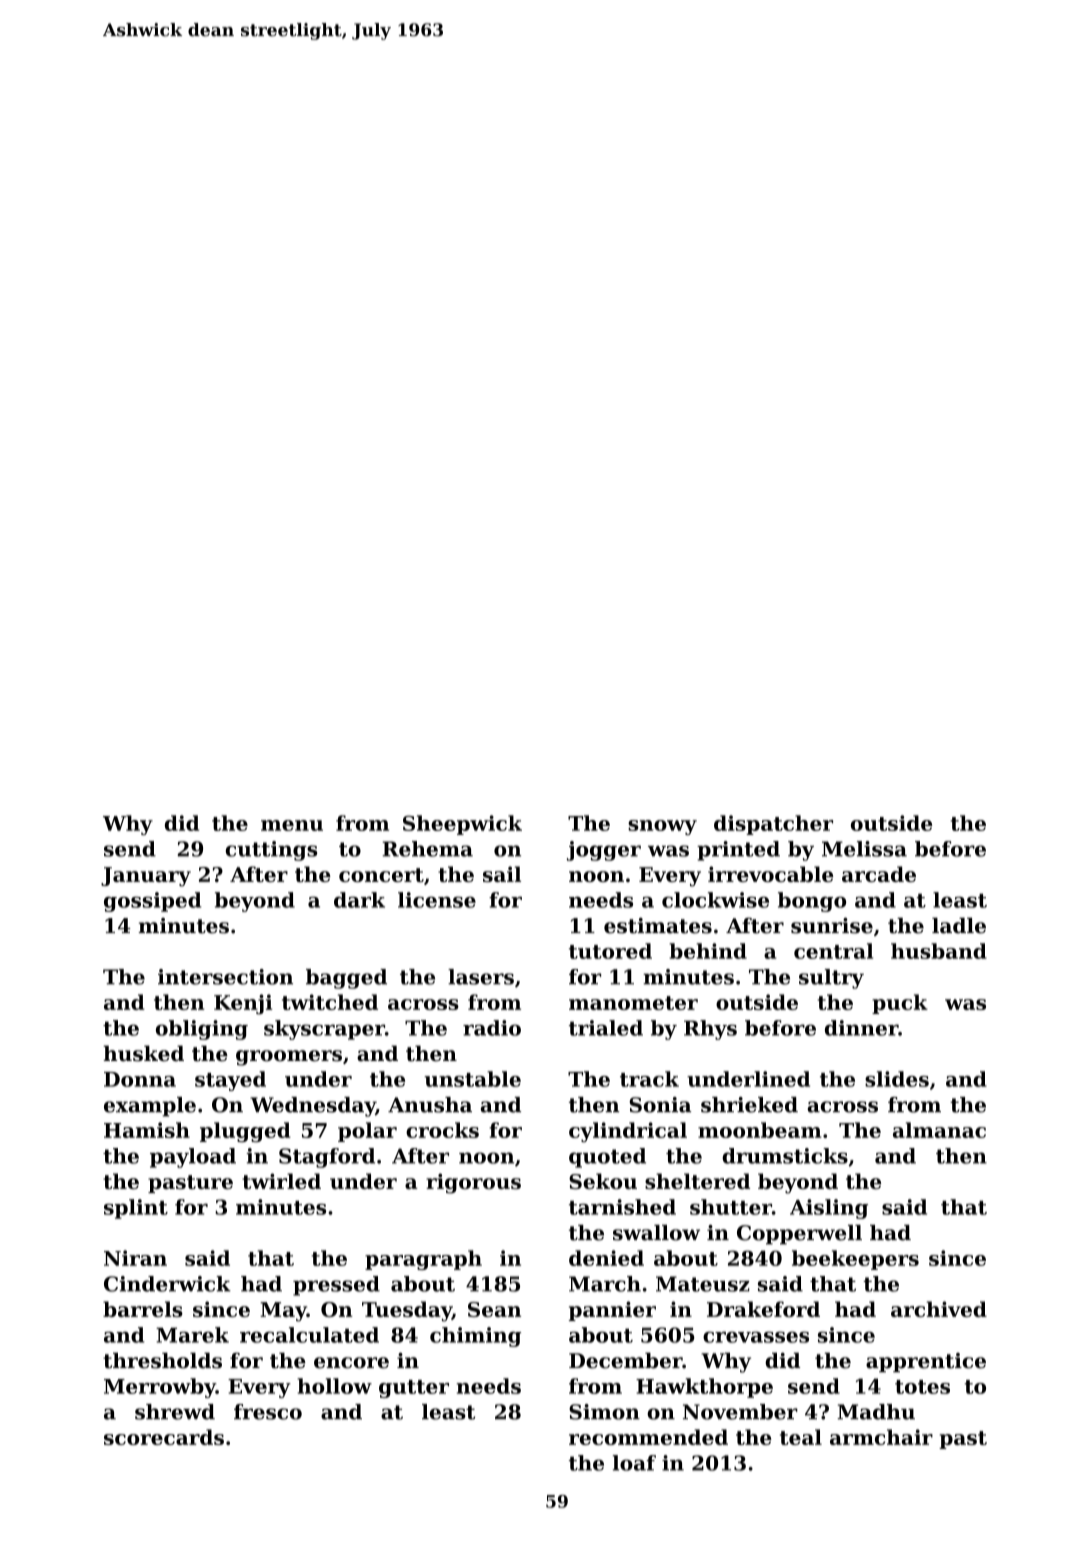 This document has height=1542, width=1090. I want to click on almanac, so click(939, 1130).
